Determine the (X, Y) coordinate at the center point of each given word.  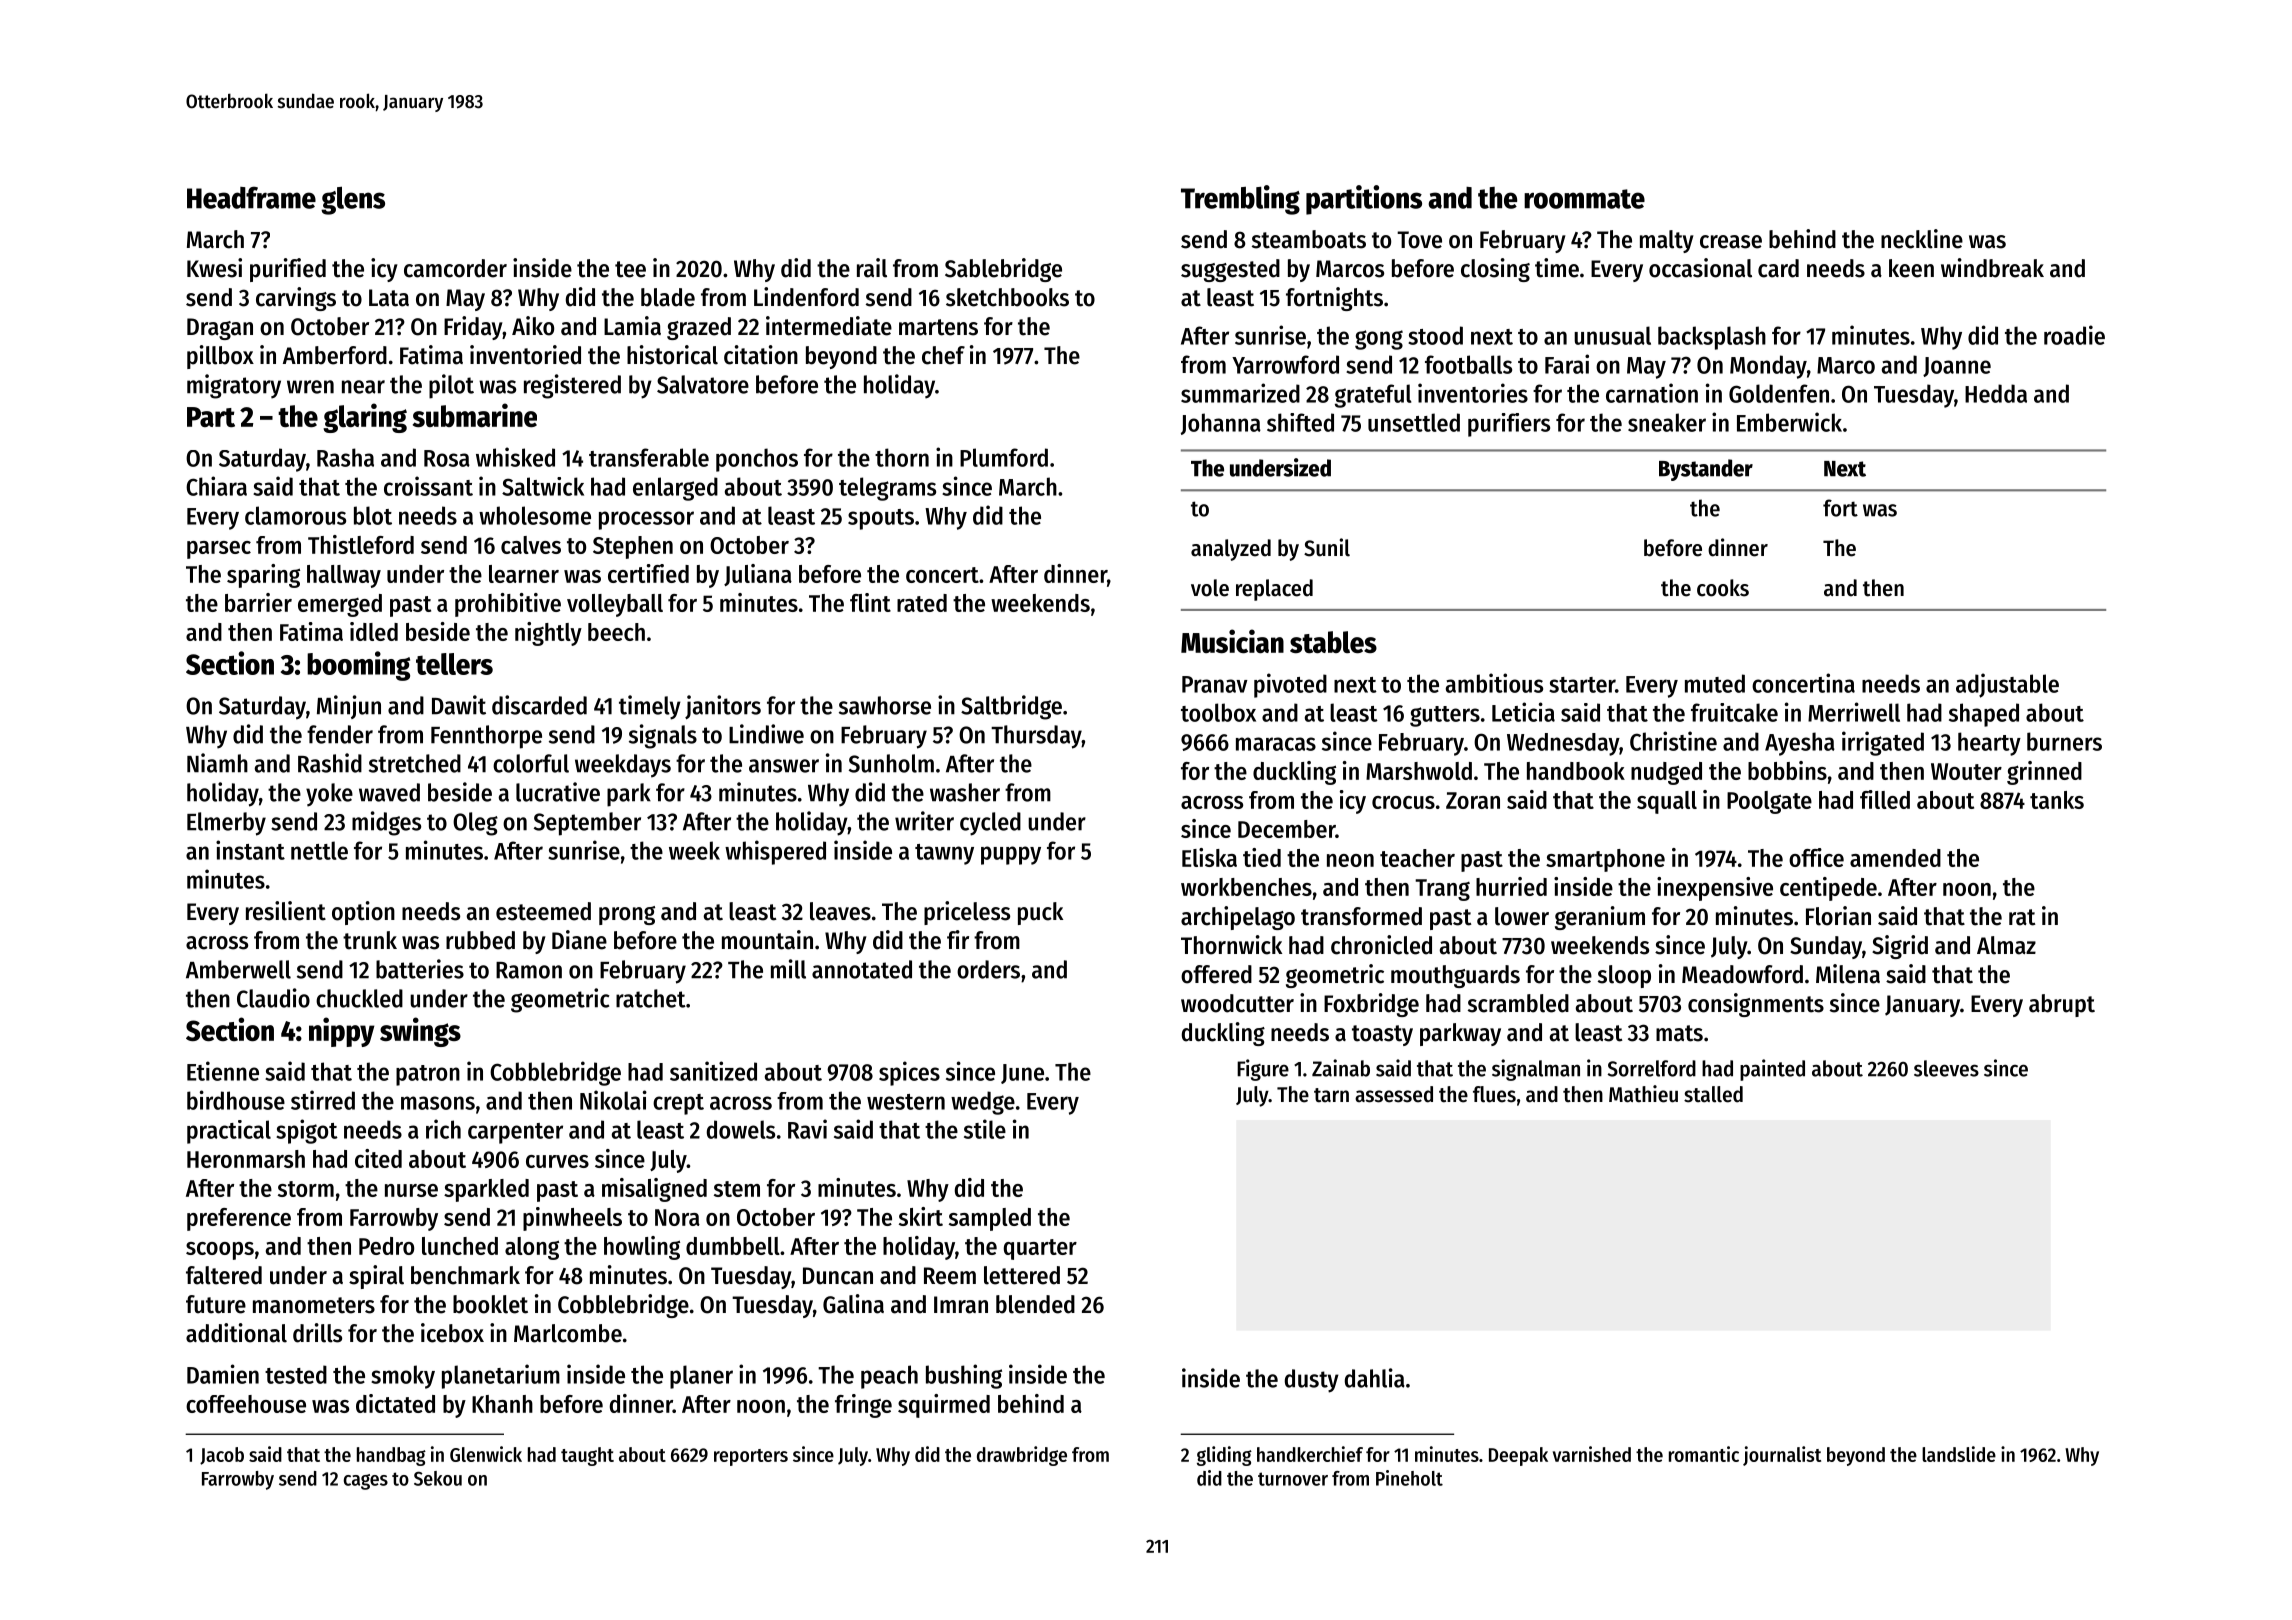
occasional (1700, 268)
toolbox (1218, 712)
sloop (1624, 976)
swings (420, 1032)
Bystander (1706, 470)
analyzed (1231, 550)
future (216, 1304)
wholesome (535, 515)
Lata (389, 298)
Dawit (459, 705)
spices (909, 1073)
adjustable (2007, 685)
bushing (964, 1376)
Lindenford (806, 297)
